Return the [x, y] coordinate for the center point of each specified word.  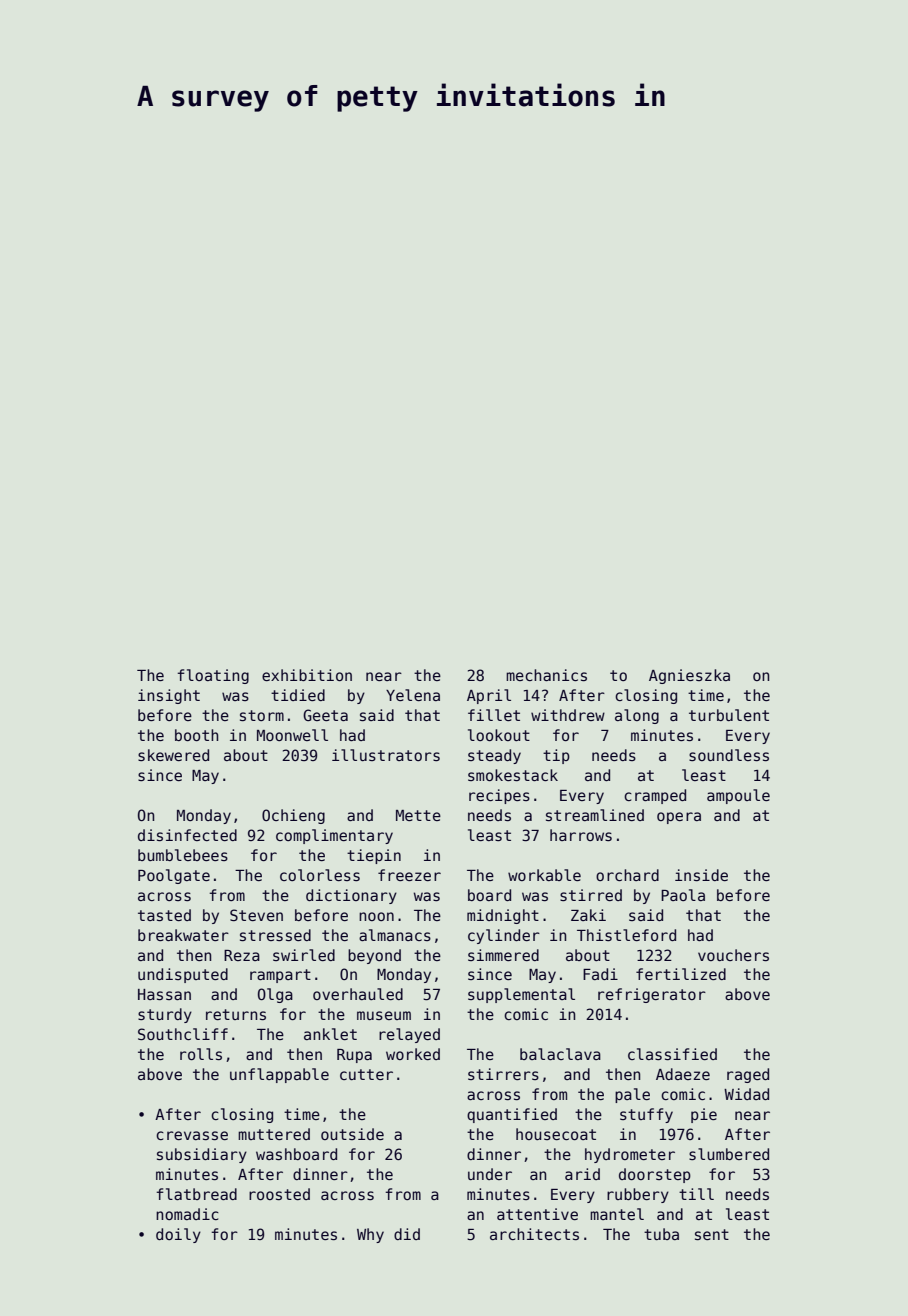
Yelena [413, 695]
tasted [164, 915]
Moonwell [292, 735]
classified [672, 1054]
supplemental [521, 995]
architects [534, 1234]
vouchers [733, 955]
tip [556, 756]
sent [712, 1234]
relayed [409, 1035]
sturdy [165, 1015]
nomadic [187, 1214]
